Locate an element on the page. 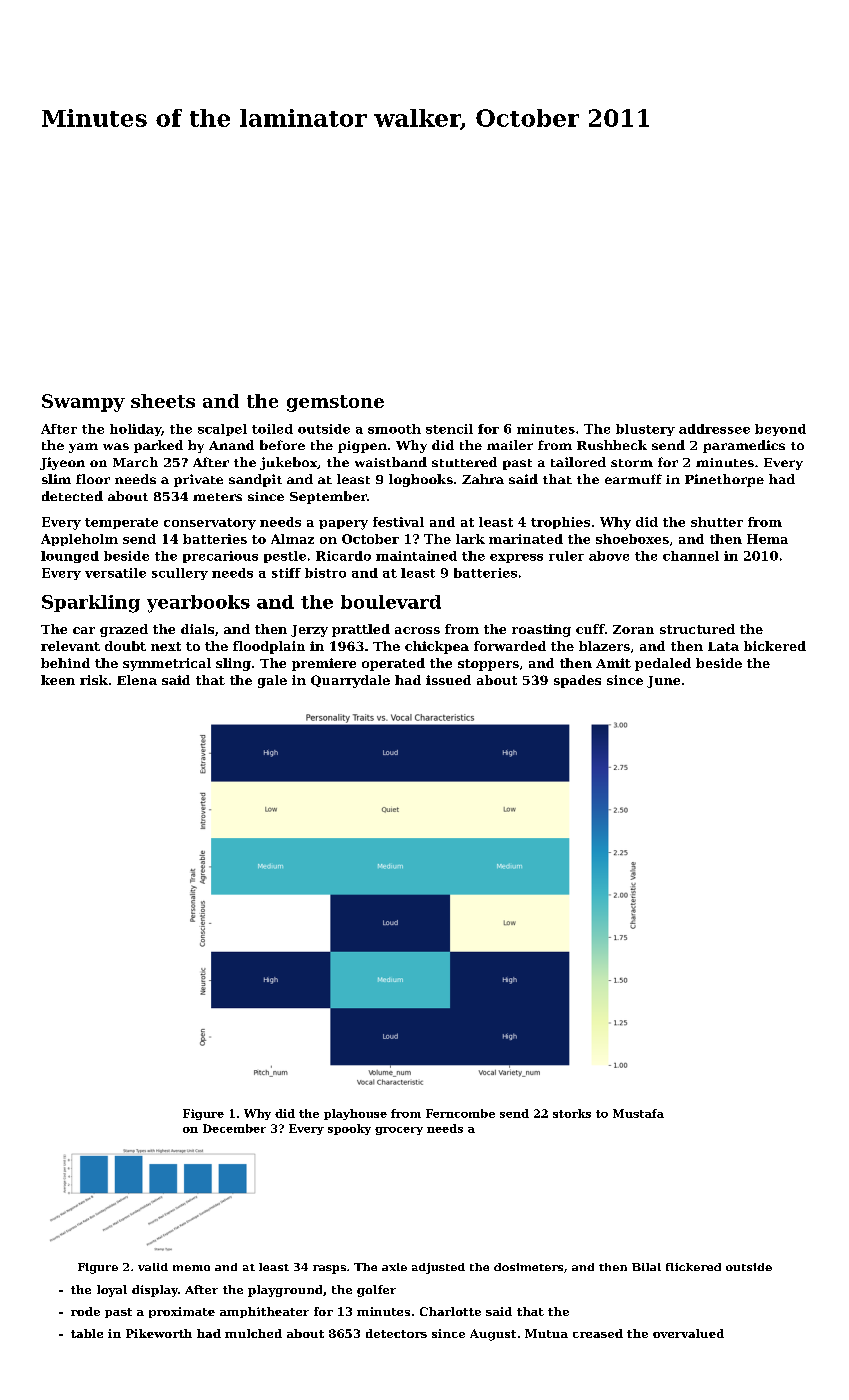 The width and height of the image is (849, 1400). blustery is located at coordinates (645, 430).
